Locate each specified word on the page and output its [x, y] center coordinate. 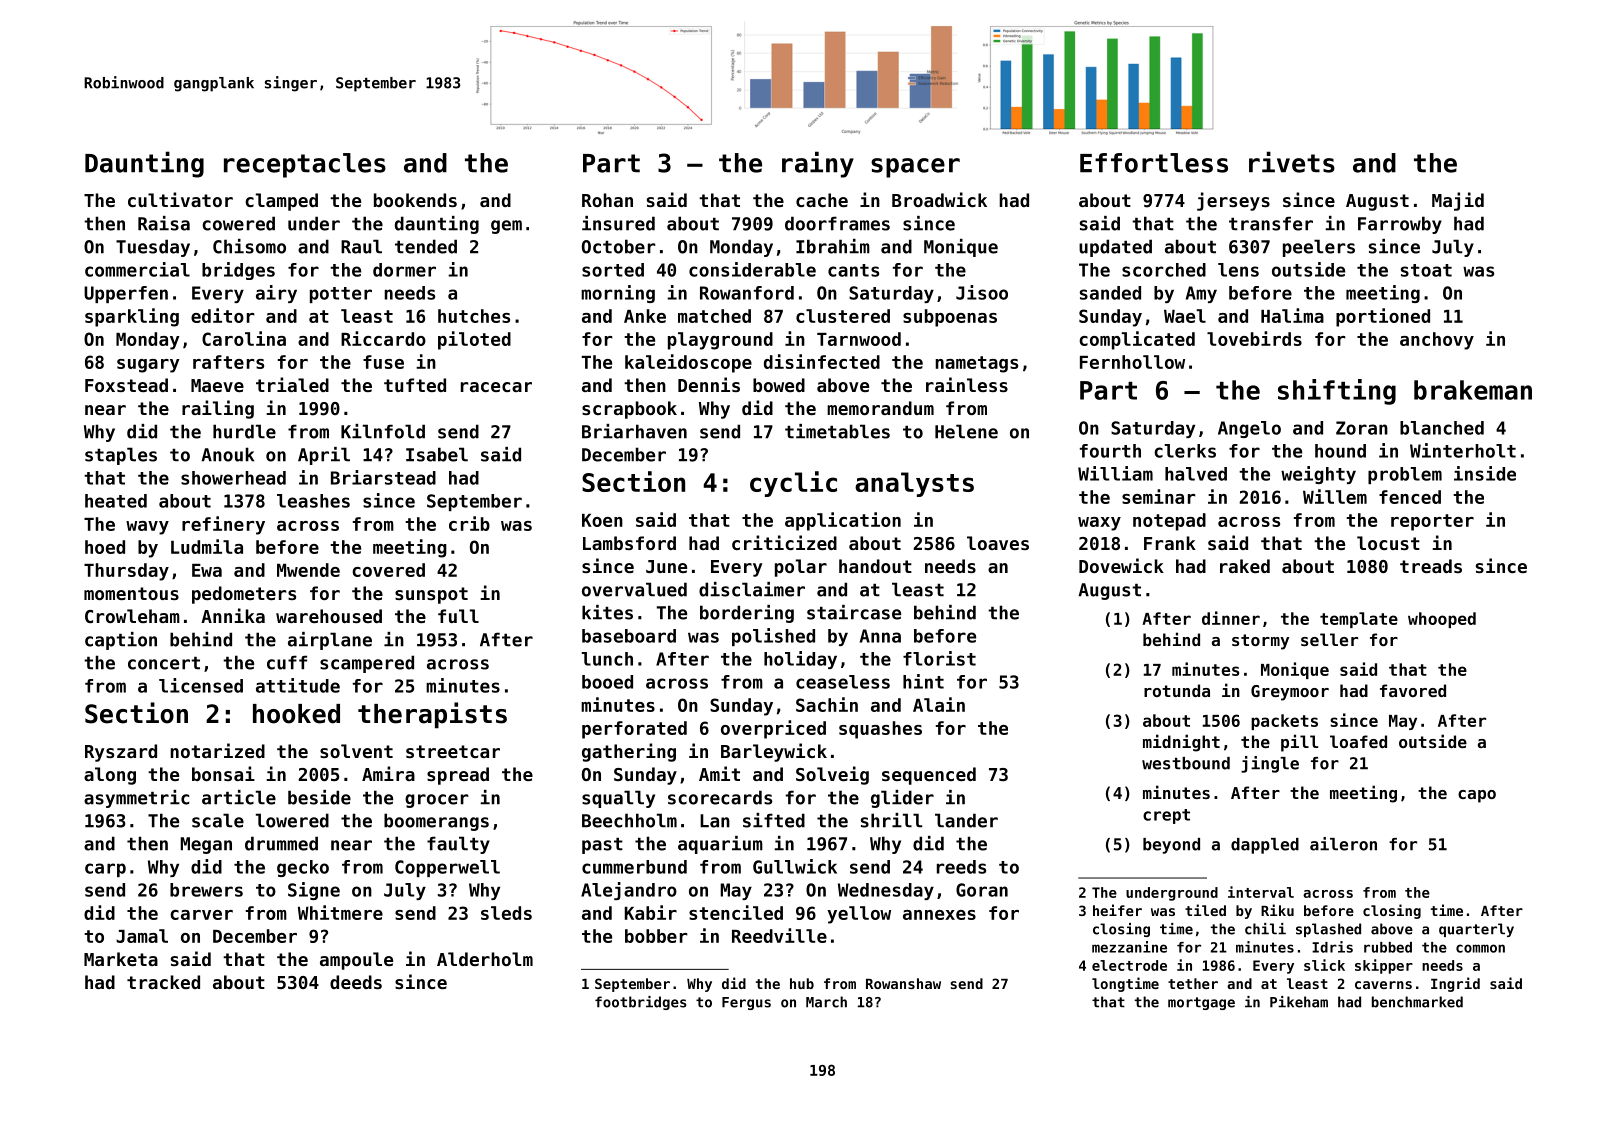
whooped [1442, 620]
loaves [998, 543]
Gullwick [795, 866]
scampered [367, 664]
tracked [163, 982]
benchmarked [1417, 1002]
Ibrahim [833, 246]
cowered [238, 223]
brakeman [1473, 390]
